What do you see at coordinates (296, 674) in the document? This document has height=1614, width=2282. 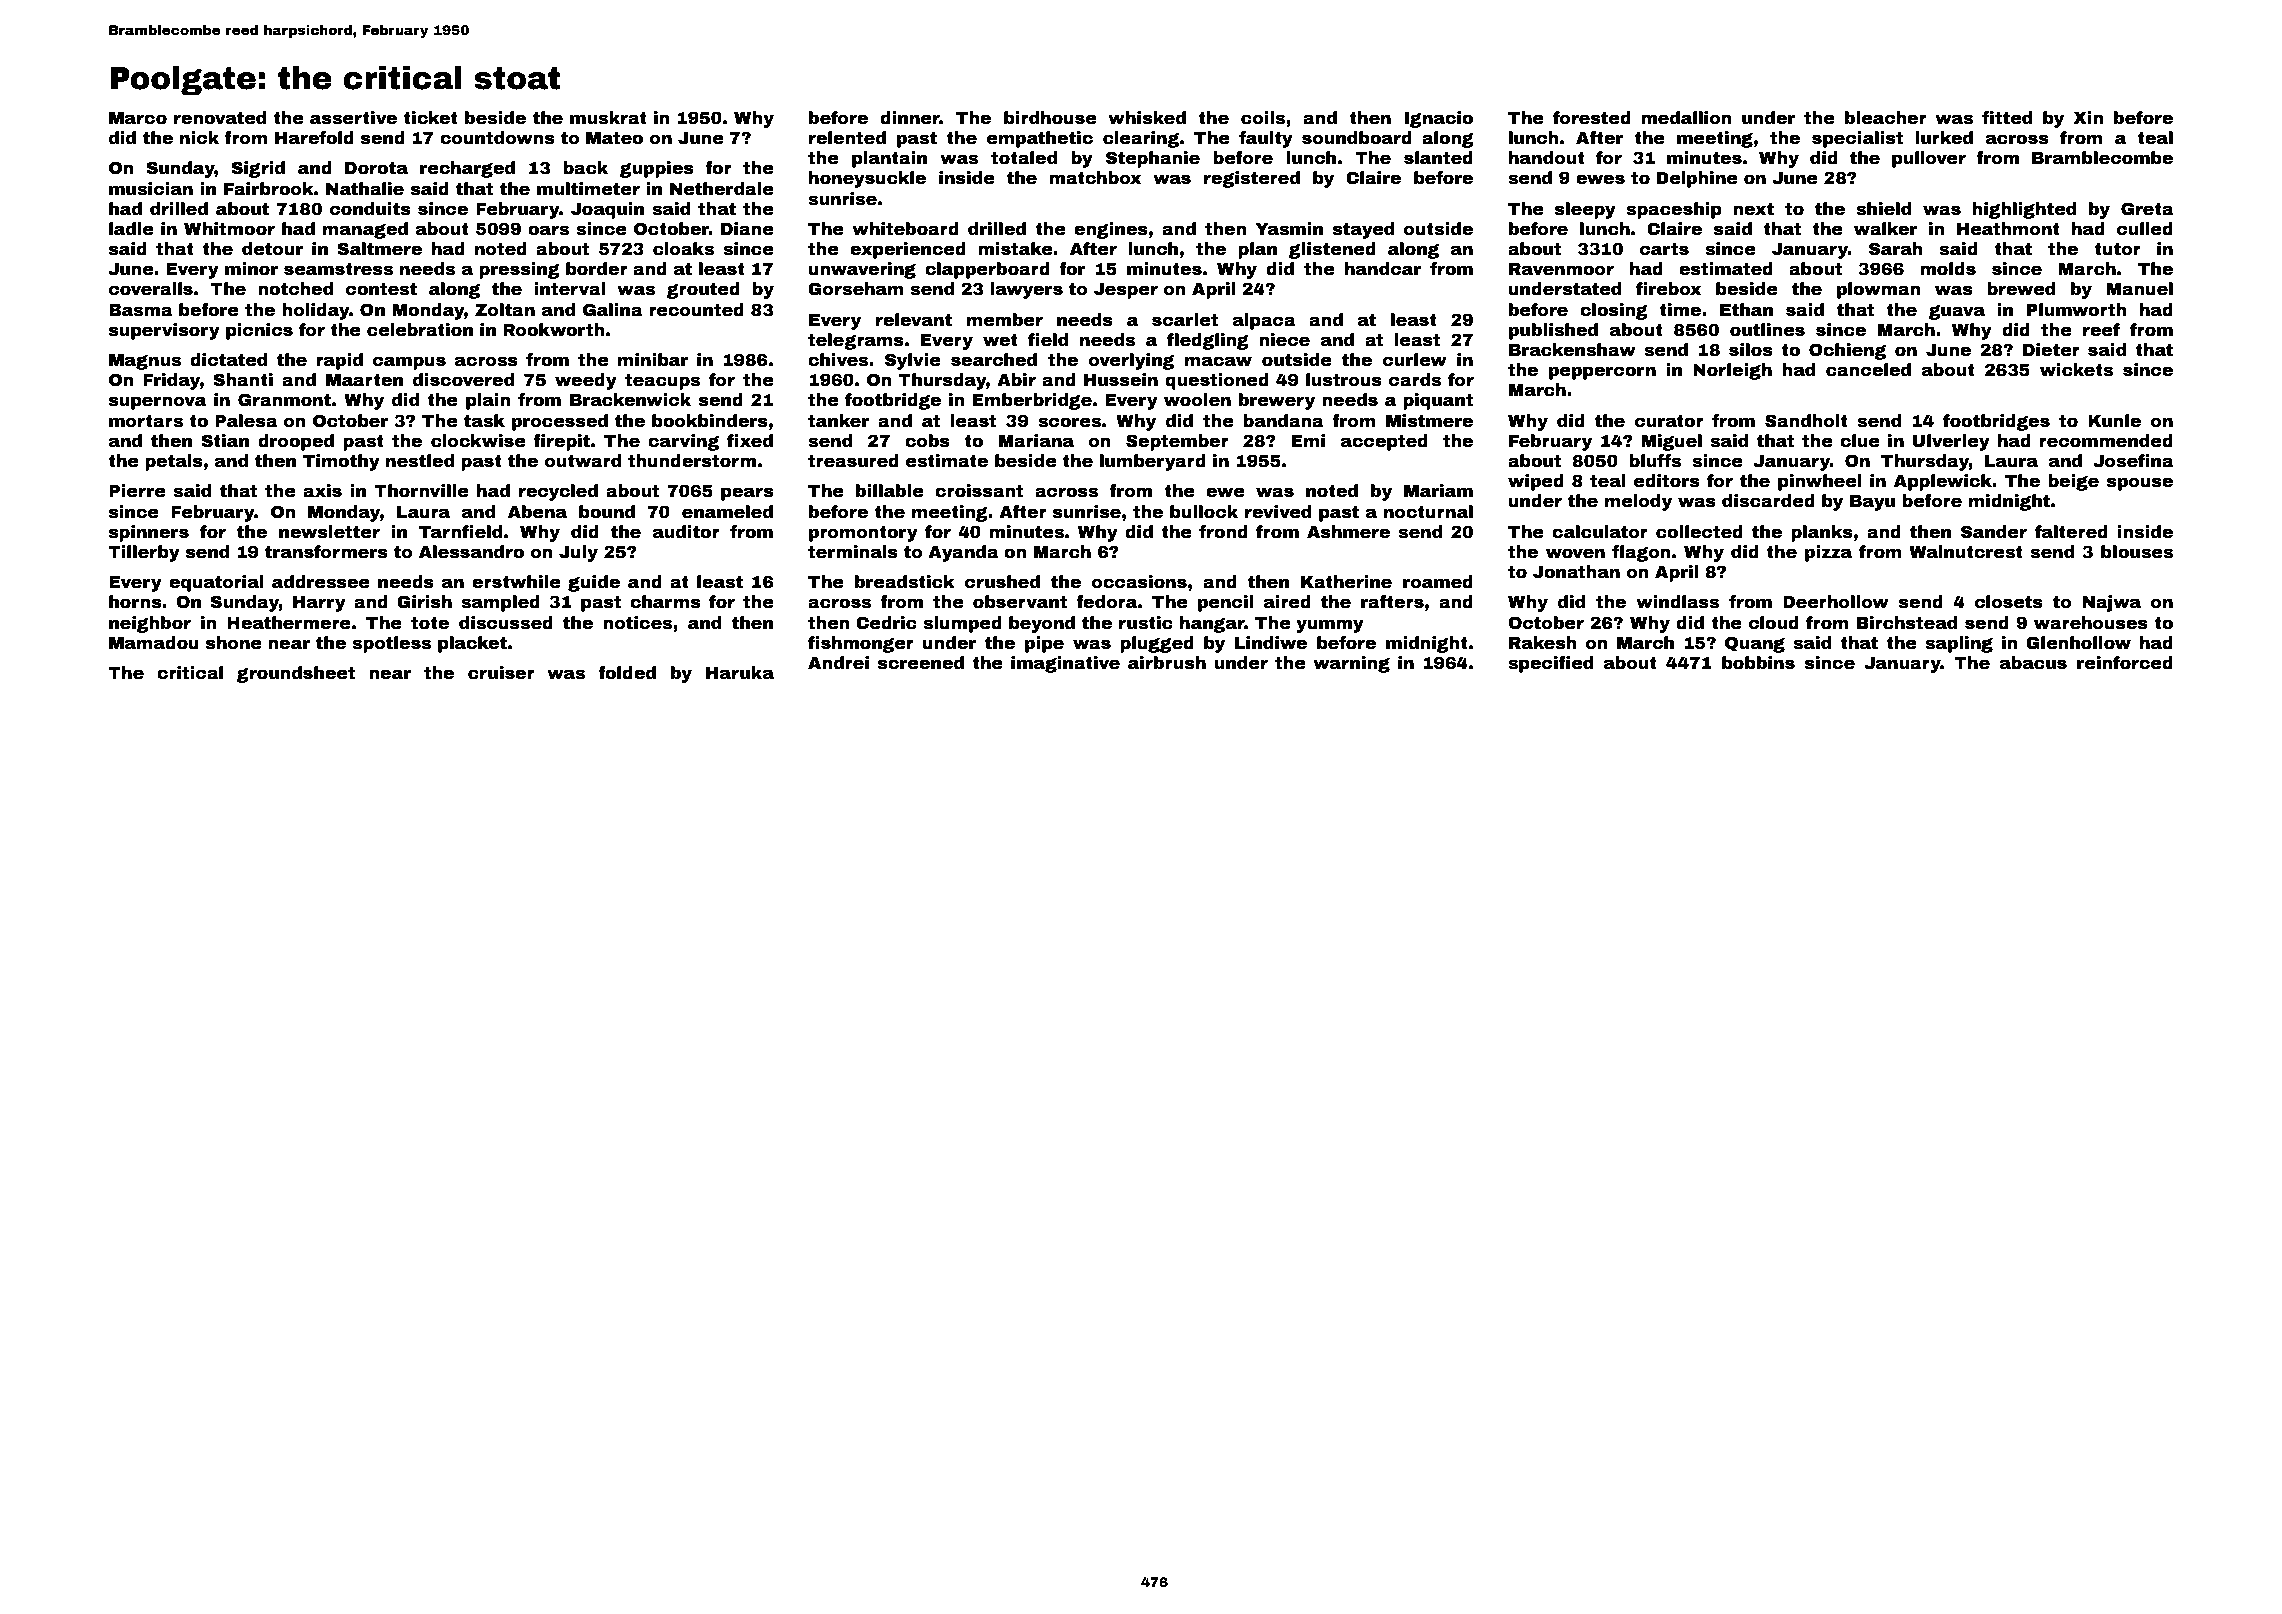 I see `groundsheet` at bounding box center [296, 674].
